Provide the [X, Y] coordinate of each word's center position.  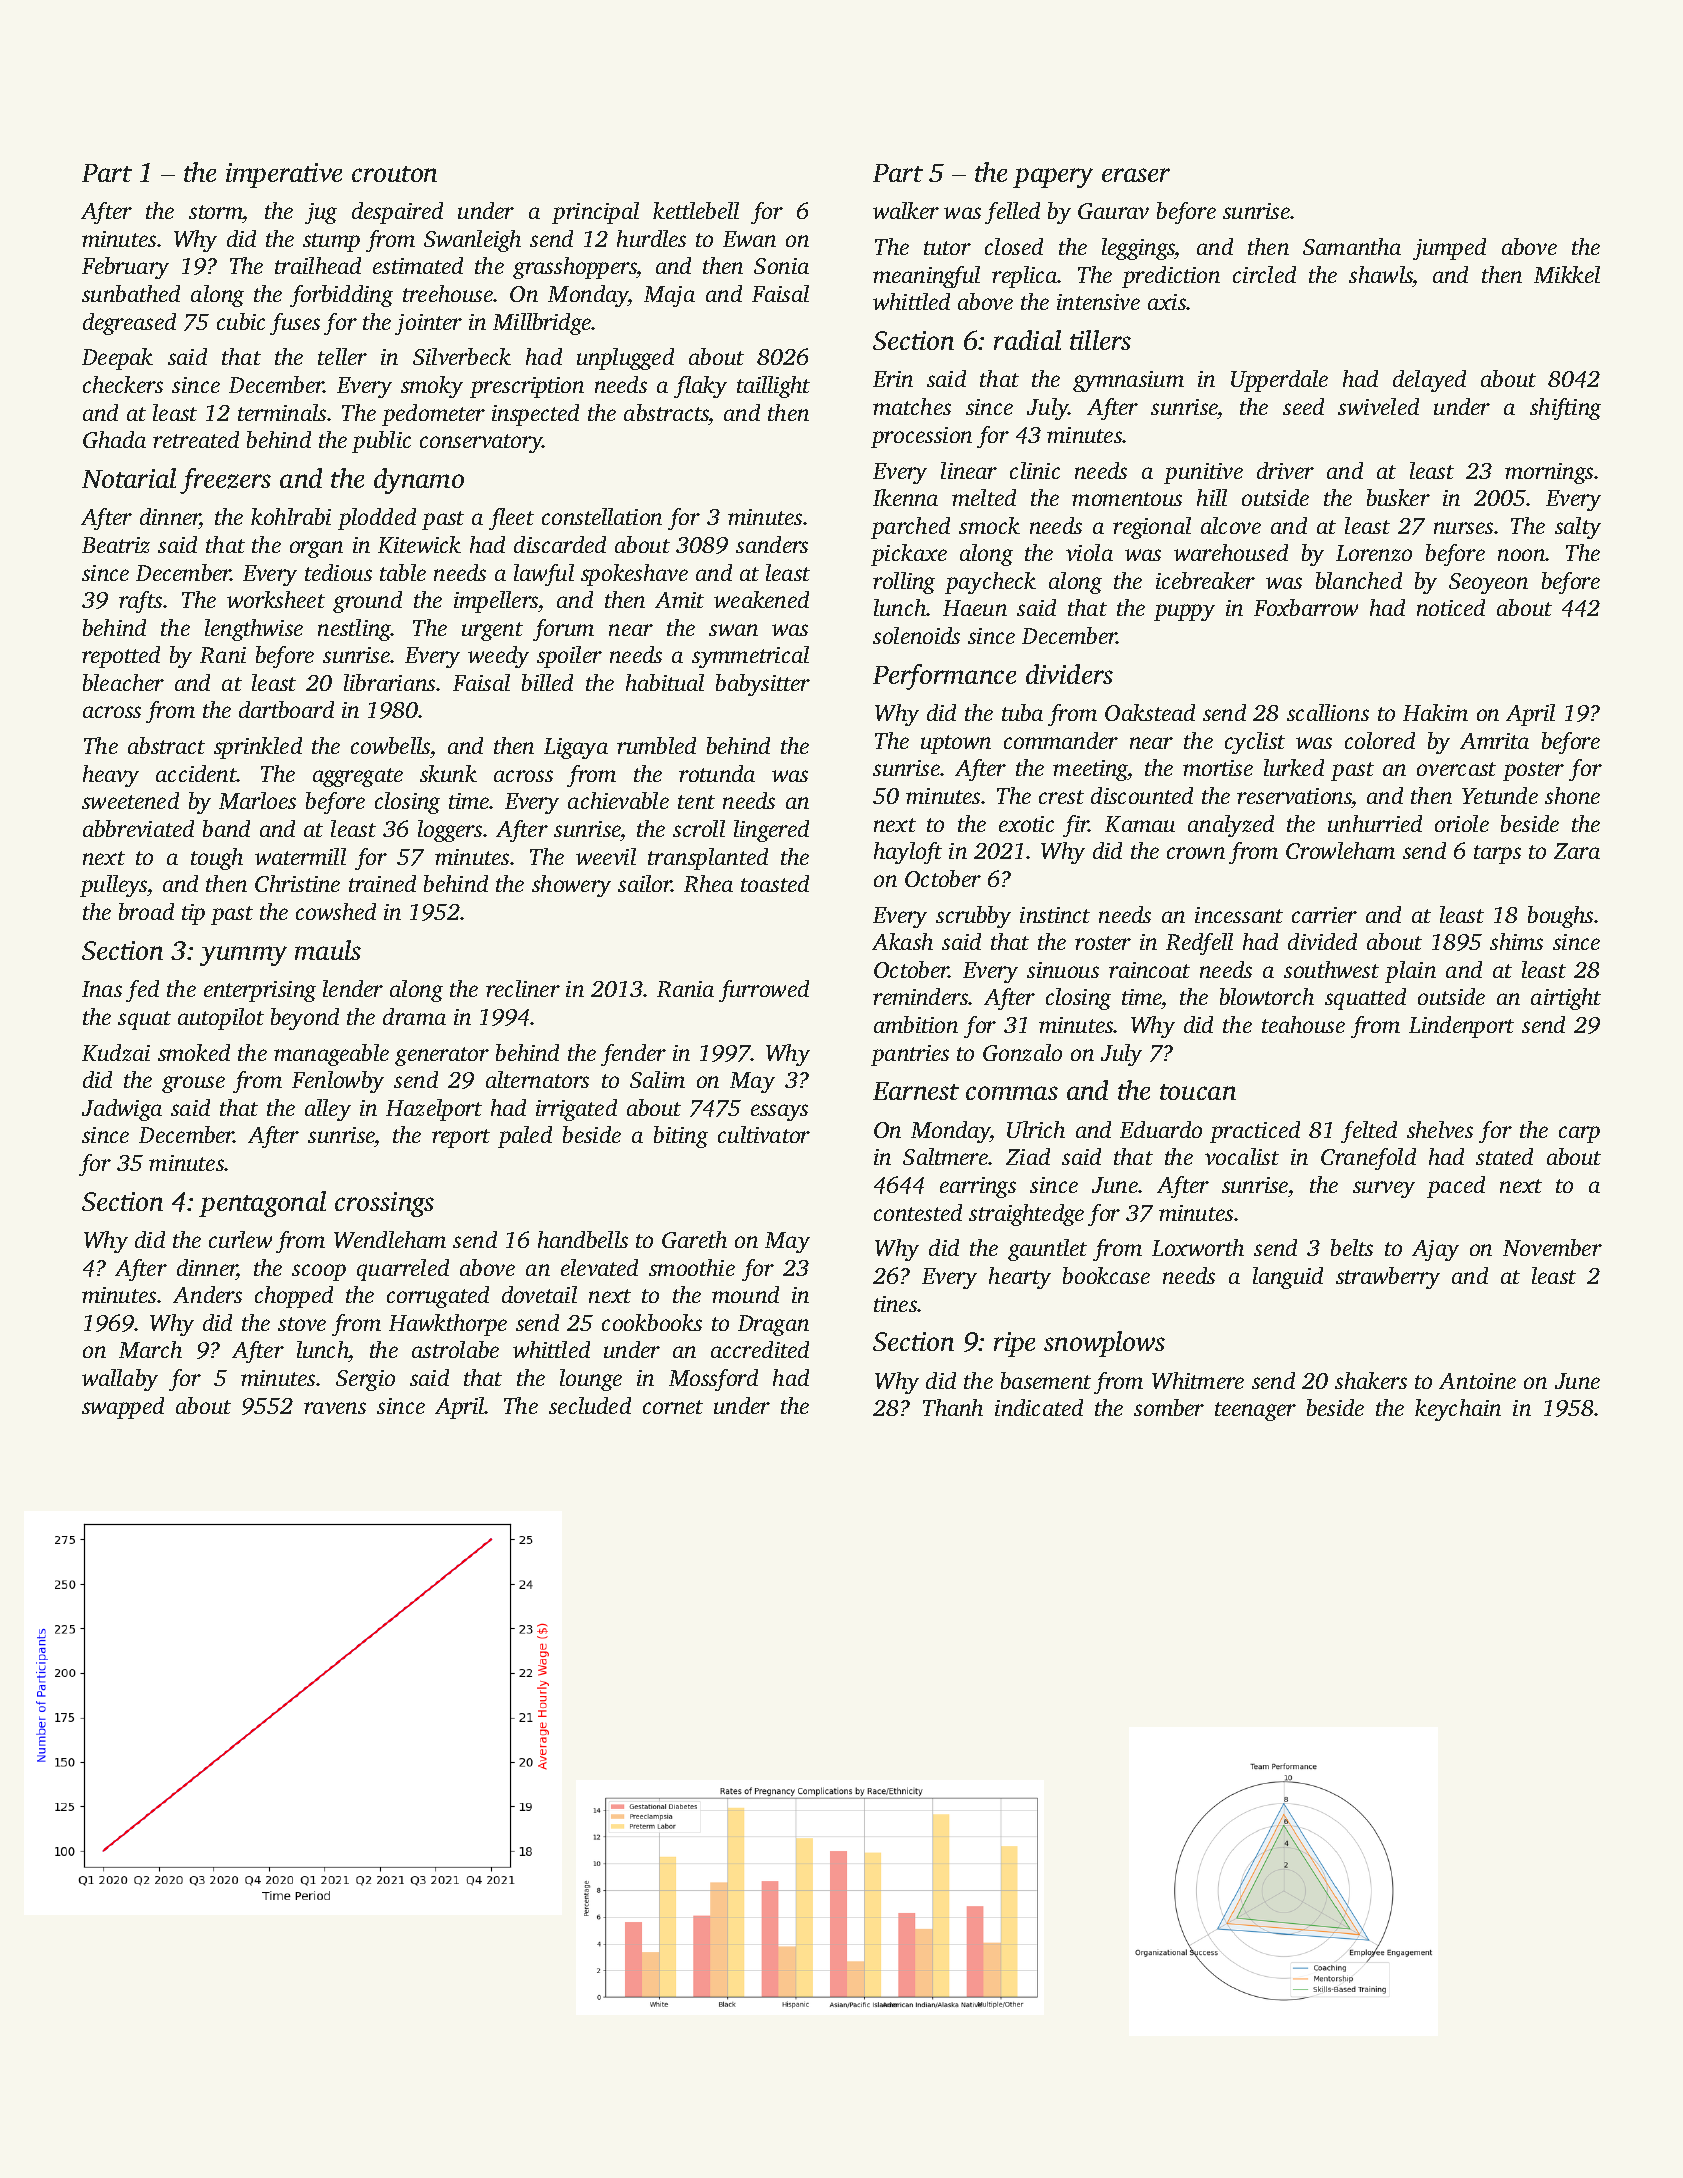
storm [216, 212]
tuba [1022, 712]
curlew [240, 1239]
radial [1027, 340]
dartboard [286, 709]
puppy [1184, 612]
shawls [1381, 274]
